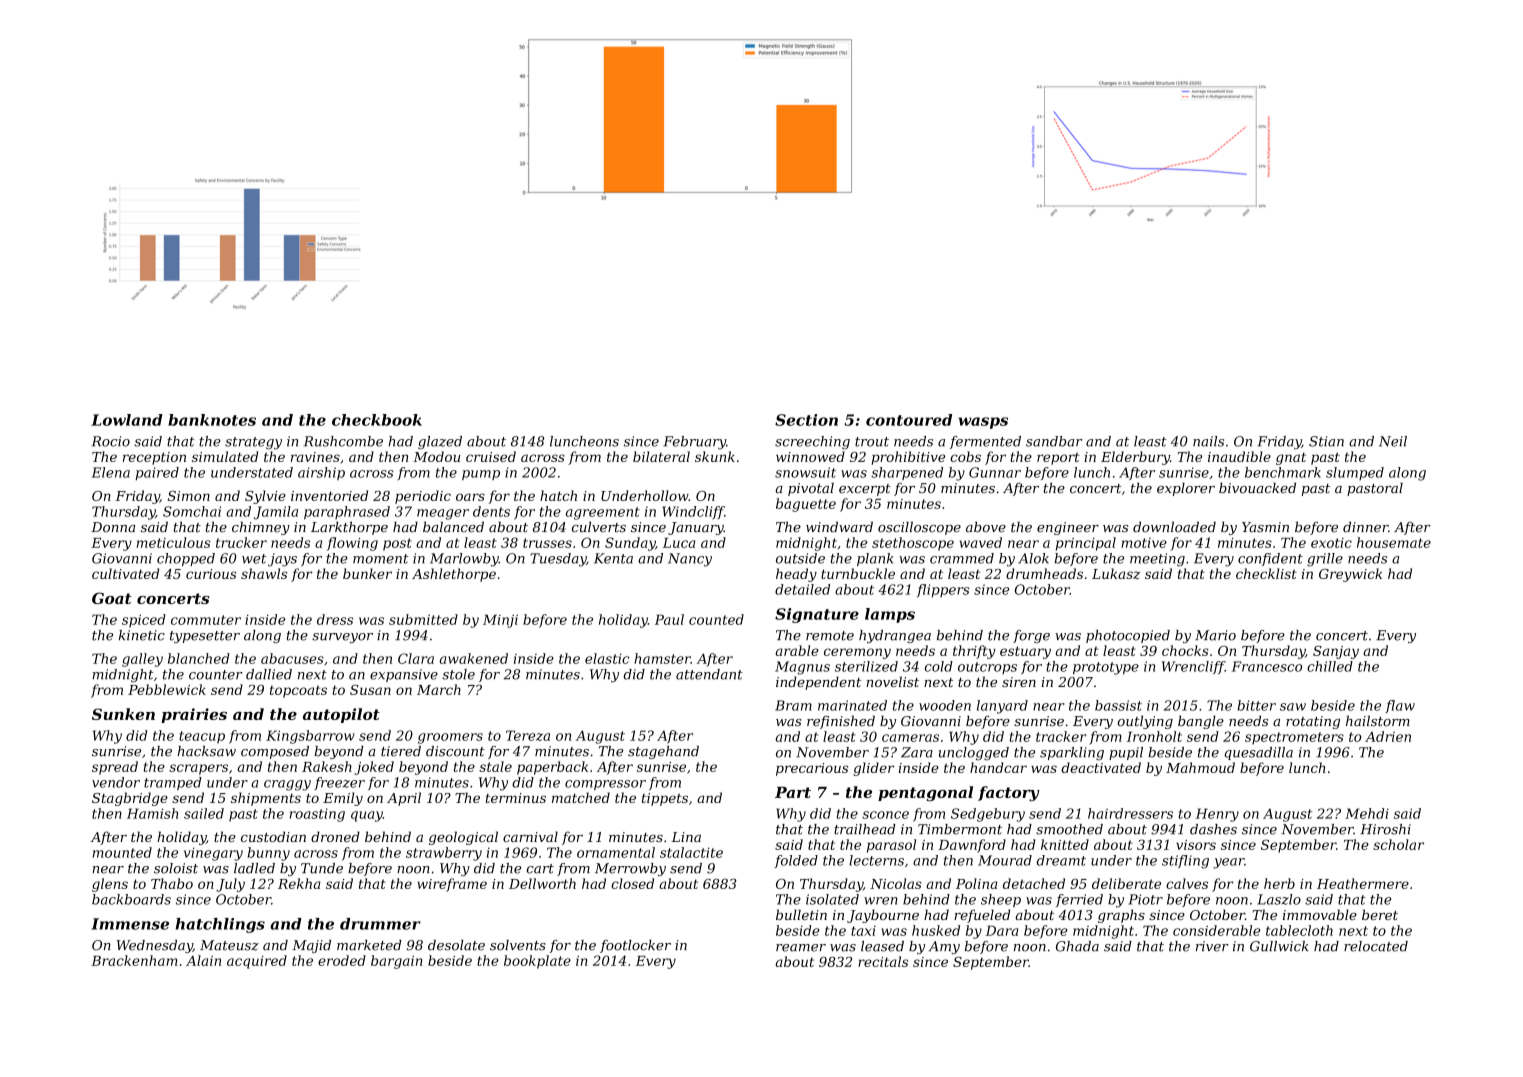 Image resolution: width=1523 pixels, height=1077 pixels. Describe the element at coordinates (983, 423) in the screenshot. I see `wasps` at that location.
